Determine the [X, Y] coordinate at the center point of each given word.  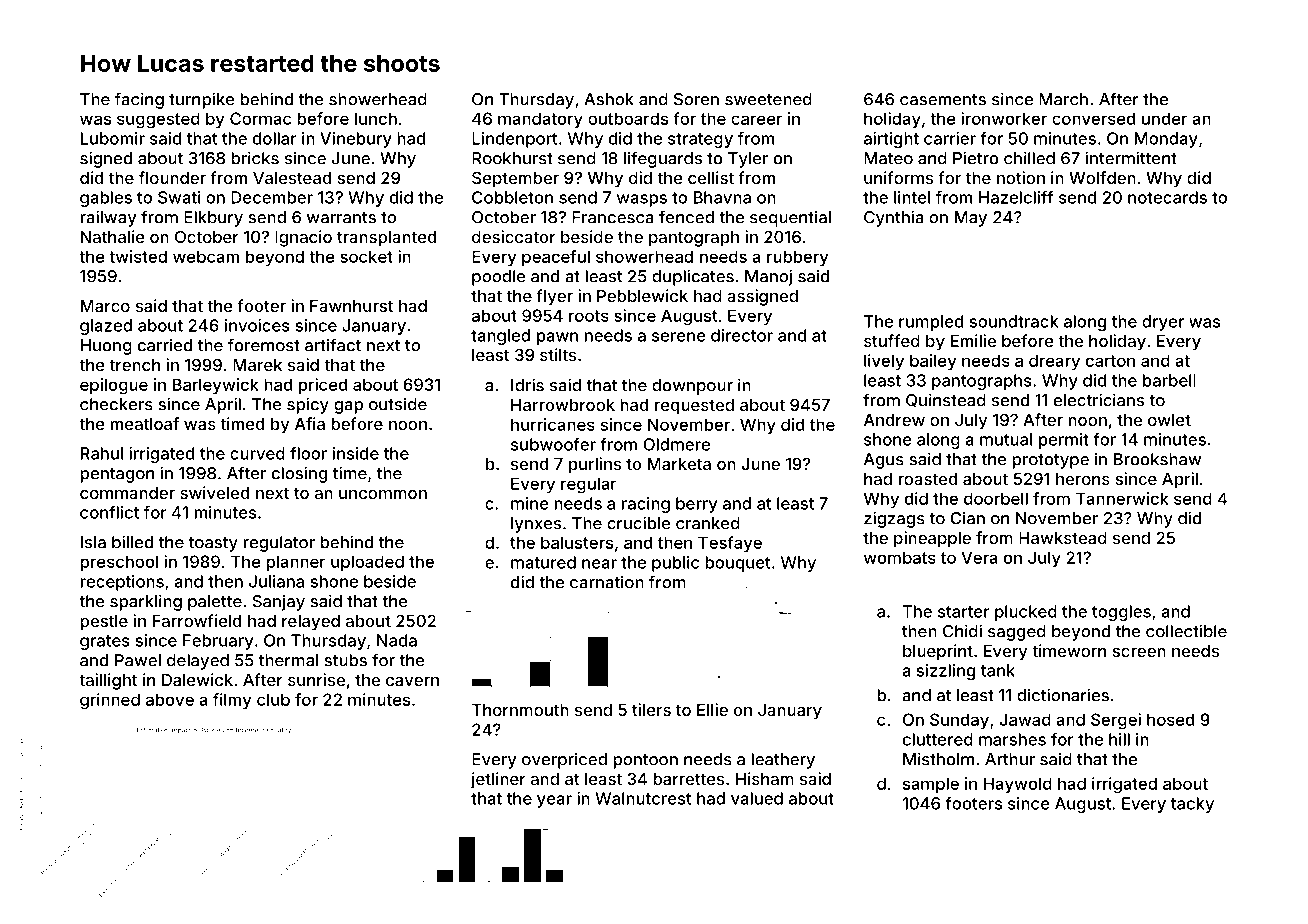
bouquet [737, 564]
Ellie [712, 709]
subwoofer [553, 444]
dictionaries [1063, 695]
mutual [1006, 439]
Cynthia [894, 218]
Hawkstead [1063, 538]
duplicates [693, 277]
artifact [333, 345]
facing [139, 100]
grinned [110, 701]
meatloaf [144, 423]
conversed [1093, 118]
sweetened [768, 99]
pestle [104, 623]
